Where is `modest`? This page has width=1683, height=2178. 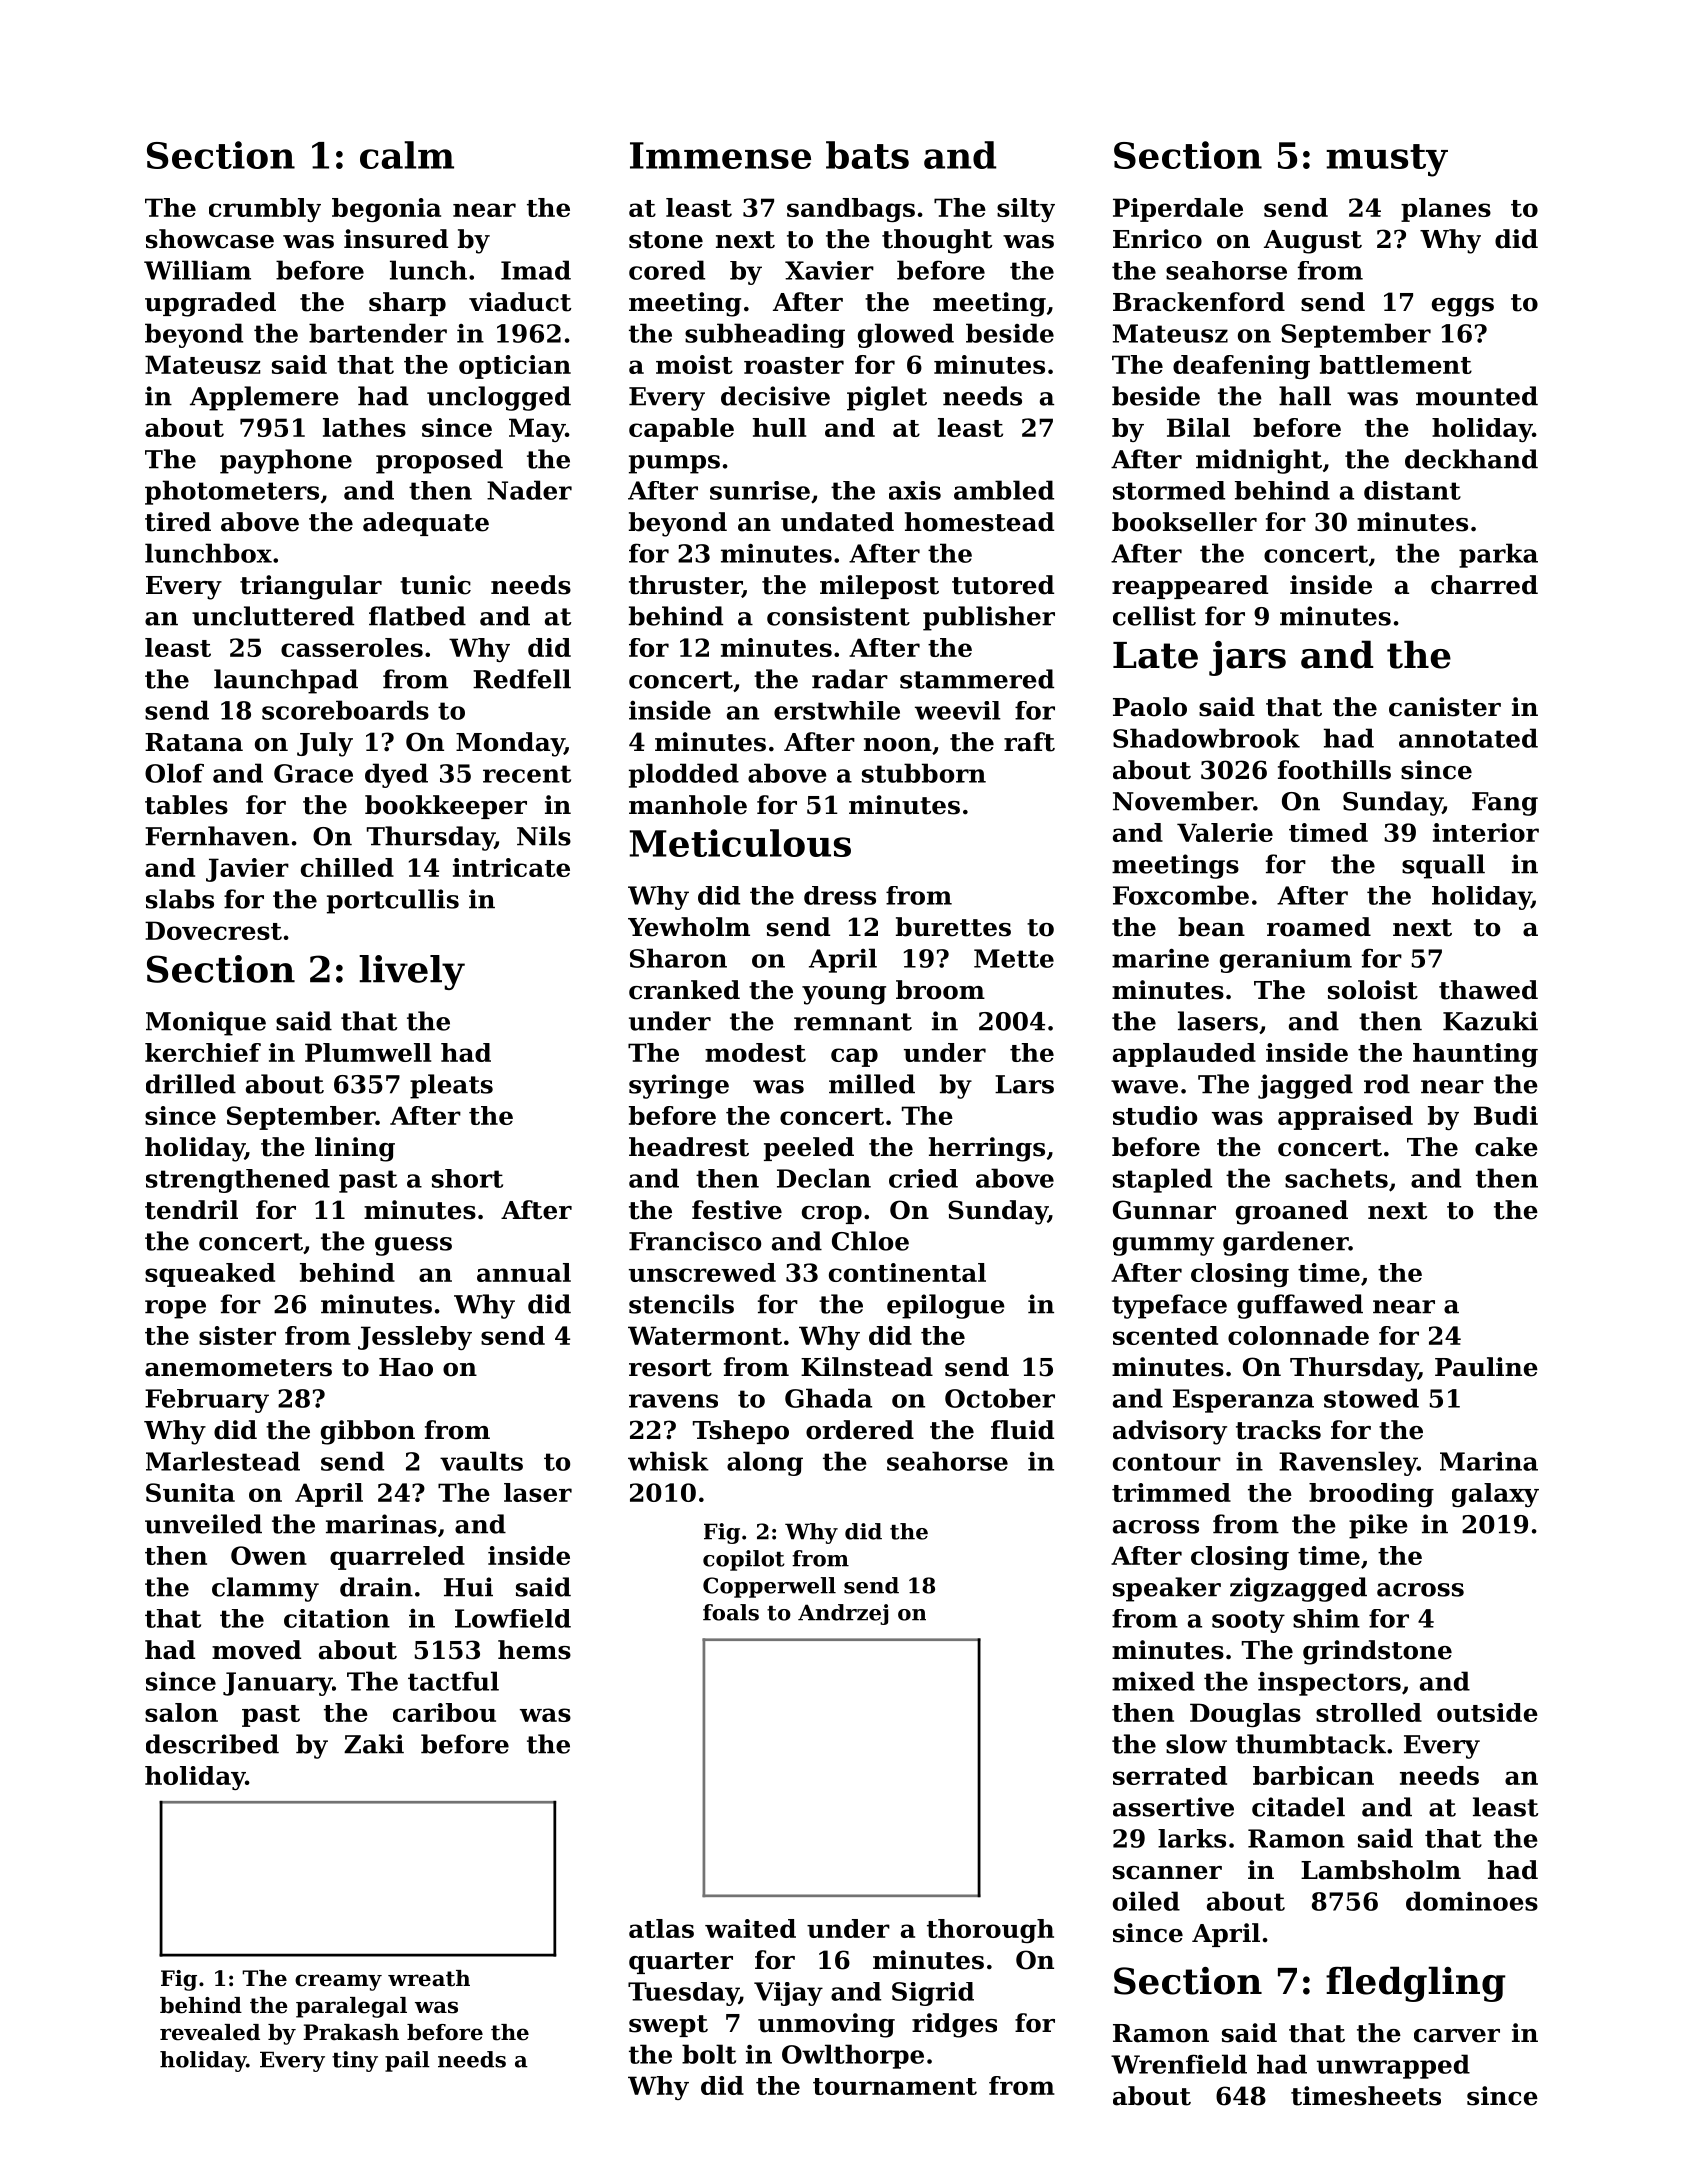 modest is located at coordinates (755, 1052).
